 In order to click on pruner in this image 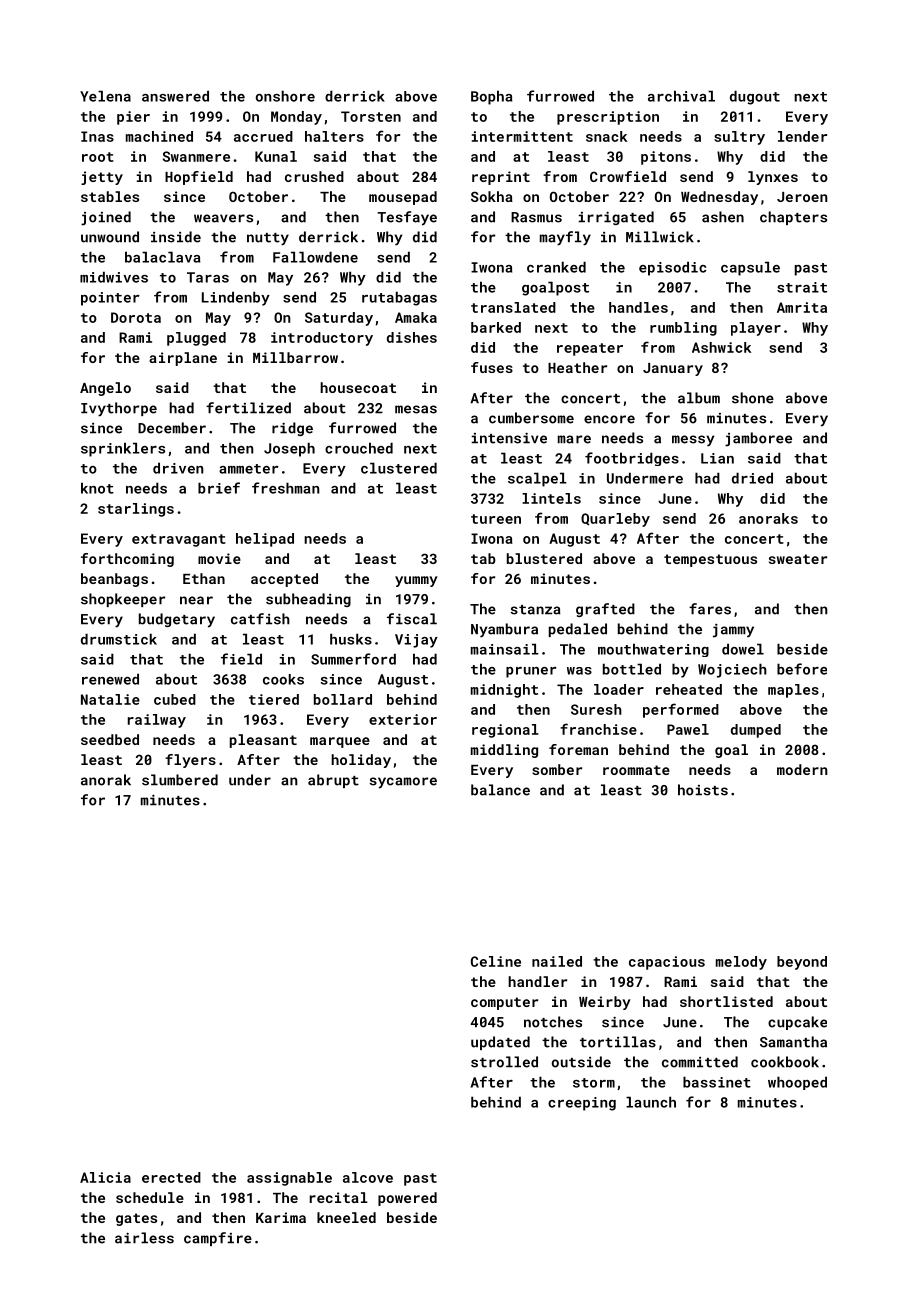, I will do `click(531, 672)`.
